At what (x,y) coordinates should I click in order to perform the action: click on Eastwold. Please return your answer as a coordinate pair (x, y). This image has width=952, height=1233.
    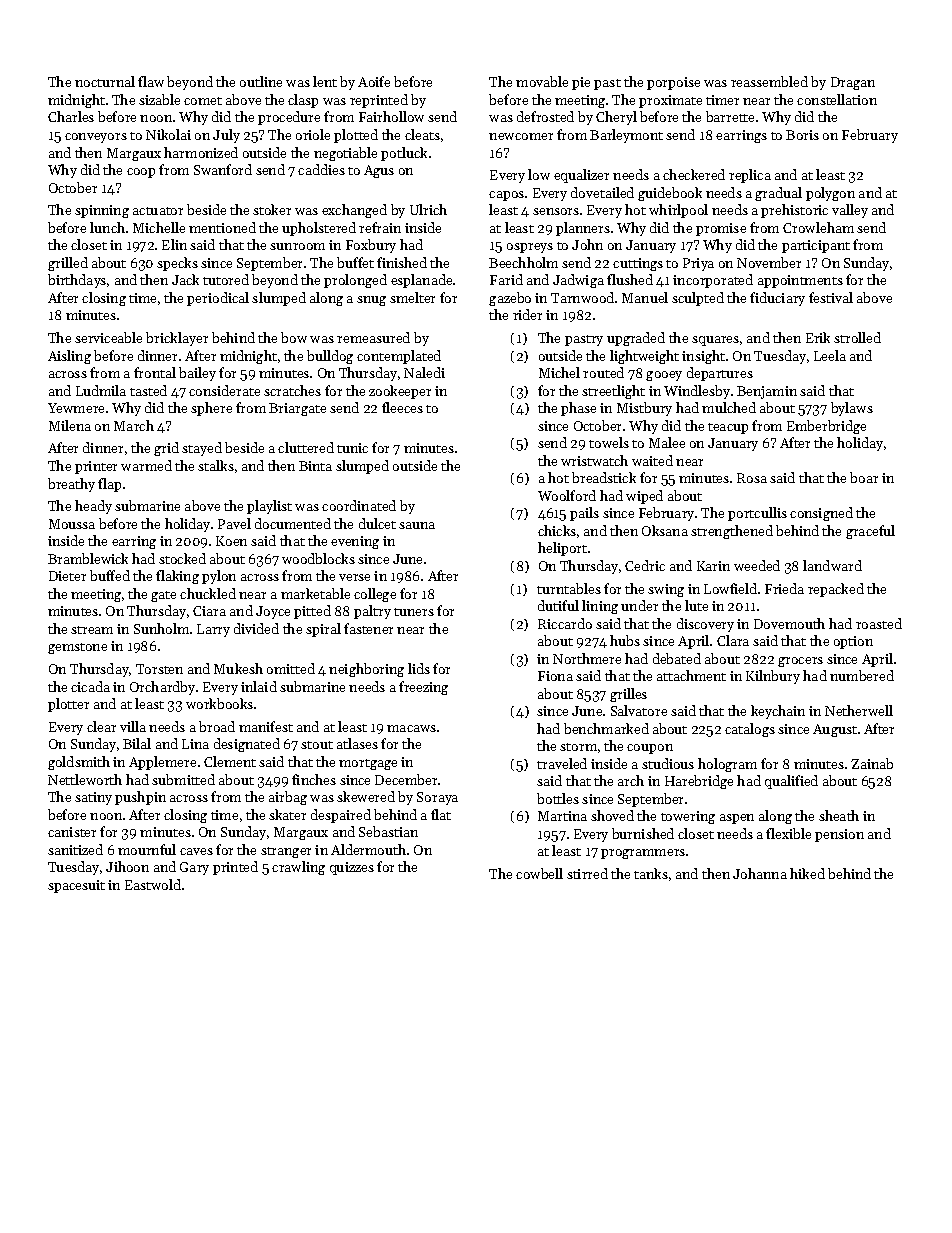
    Looking at the image, I should click on (153, 884).
